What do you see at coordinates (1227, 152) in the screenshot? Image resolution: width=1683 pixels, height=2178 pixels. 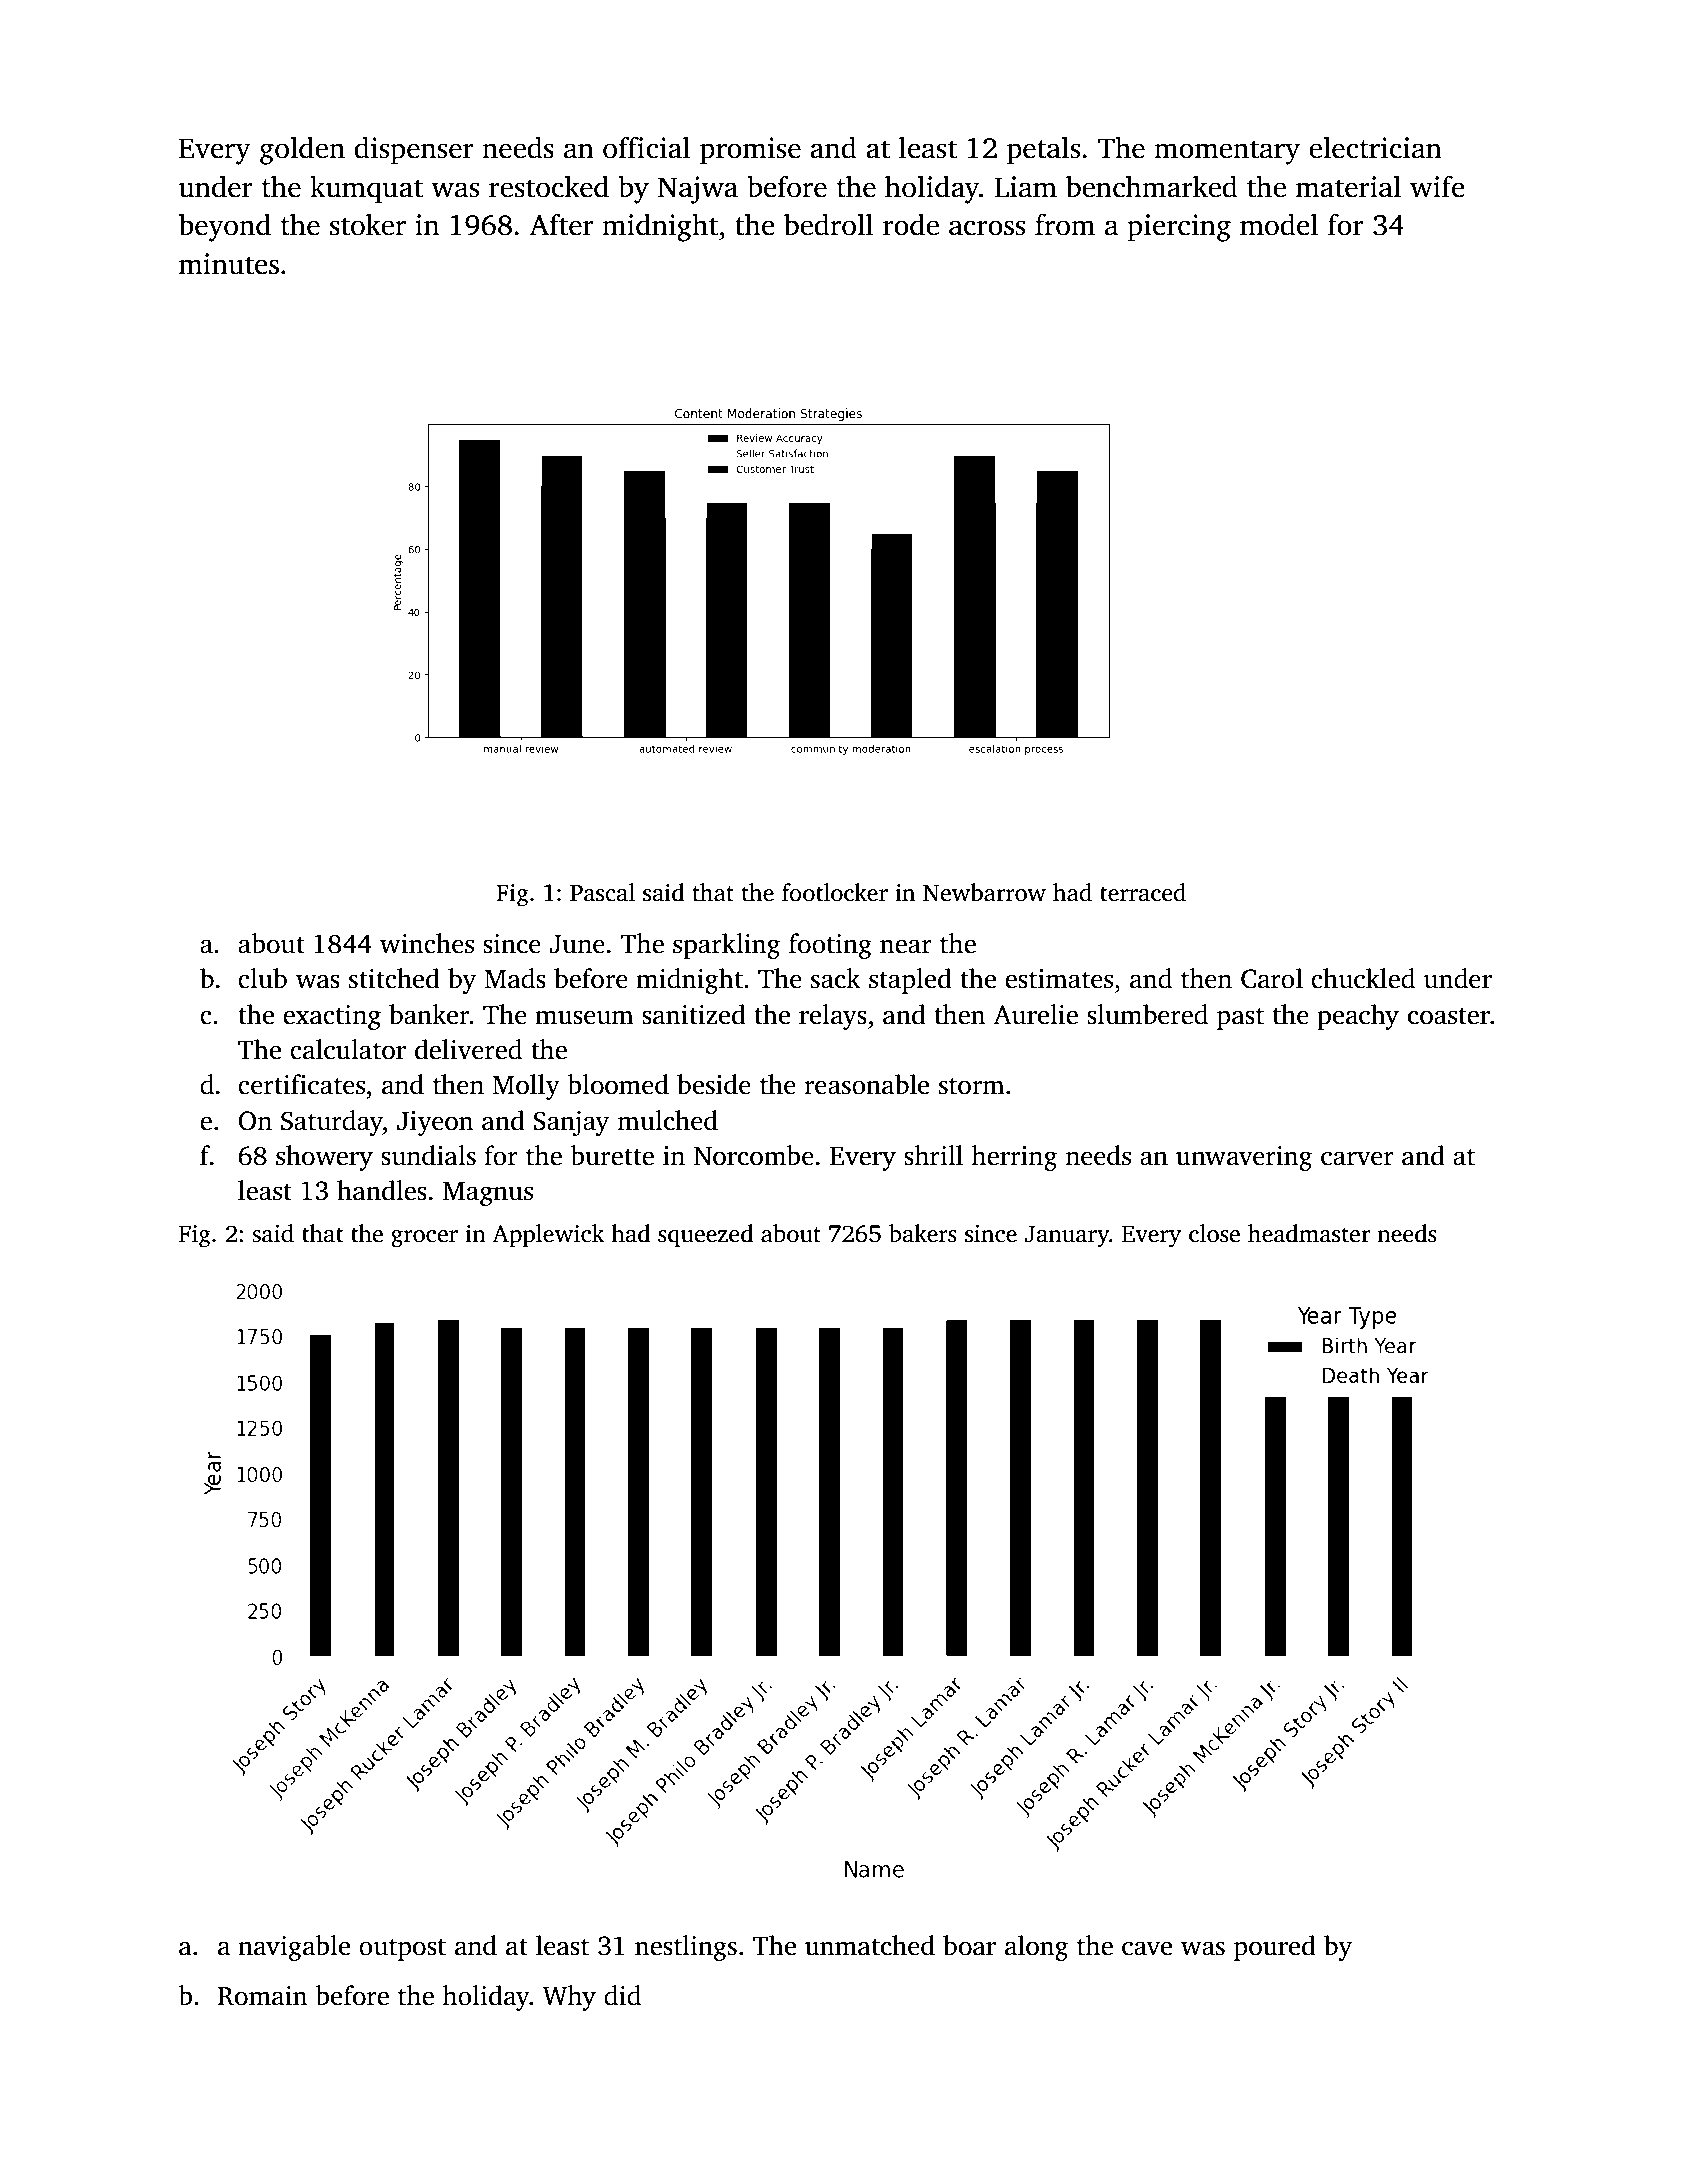 I see `momentary` at bounding box center [1227, 152].
